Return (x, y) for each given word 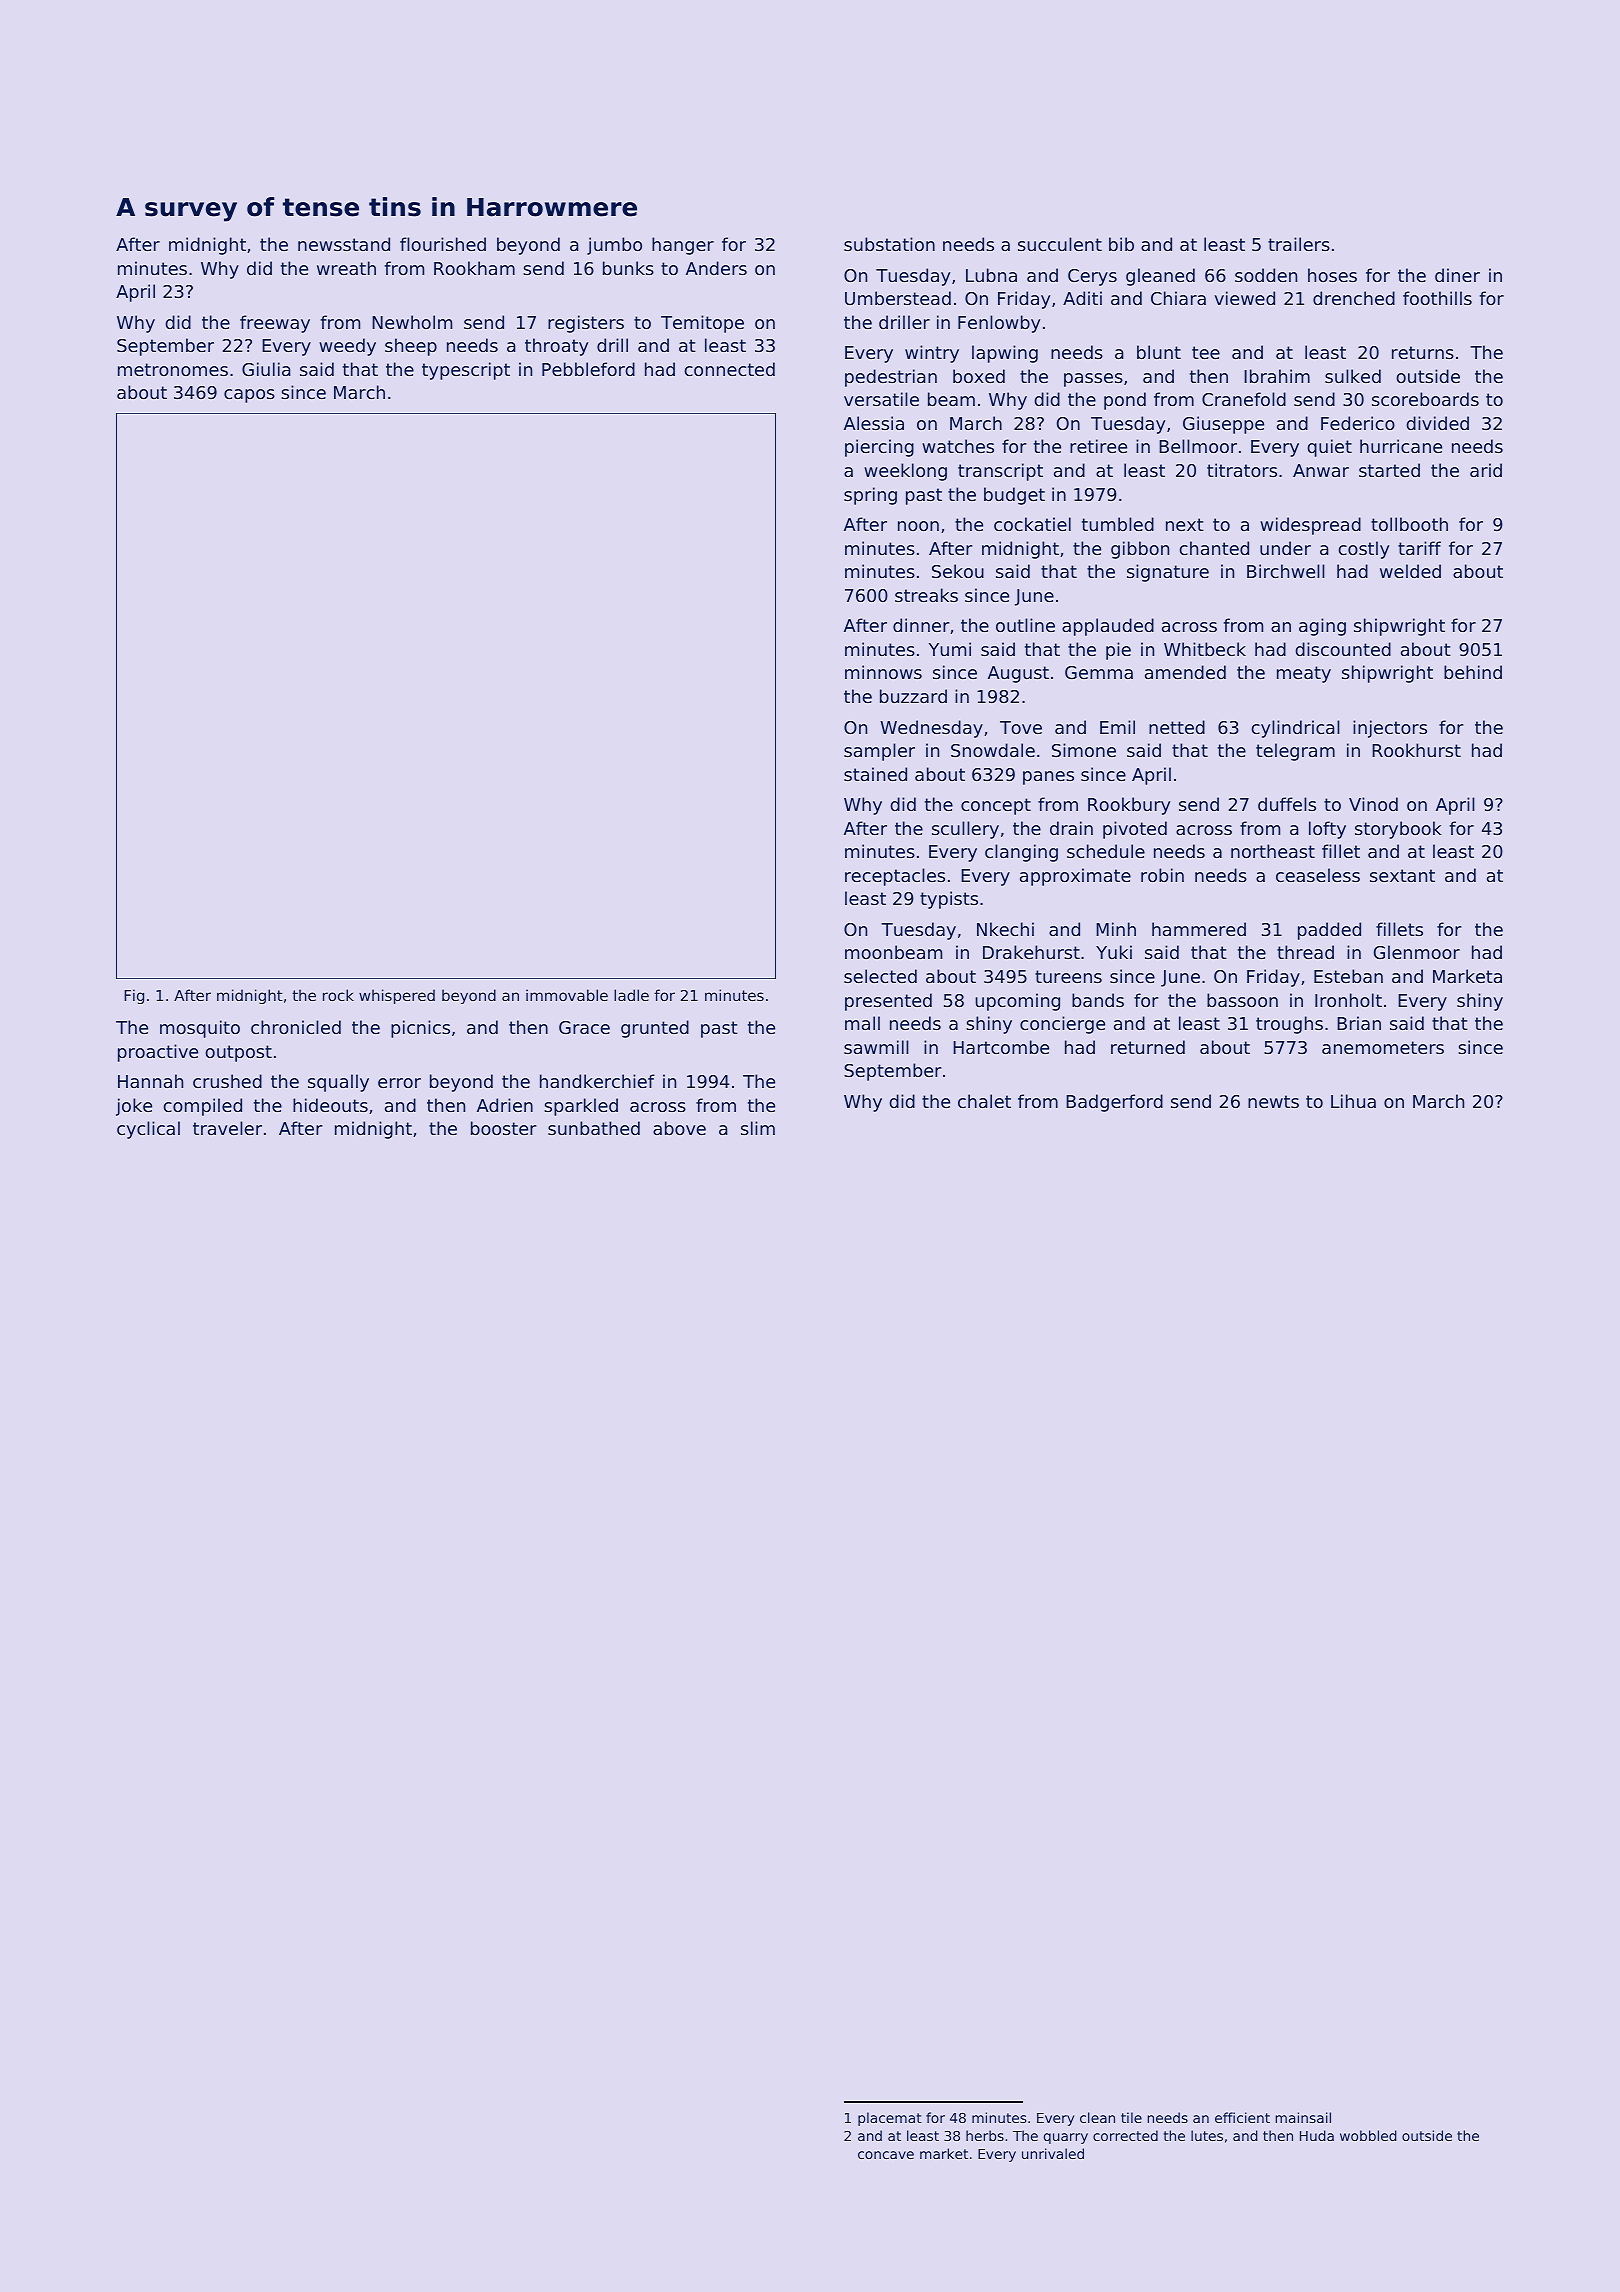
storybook (1398, 830)
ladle (631, 995)
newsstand (344, 244)
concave (886, 2155)
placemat (890, 2119)
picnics (420, 1029)
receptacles (895, 877)
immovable (567, 995)
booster (503, 1128)
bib (1121, 244)
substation (889, 244)
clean (1097, 2117)
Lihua (1353, 1101)
